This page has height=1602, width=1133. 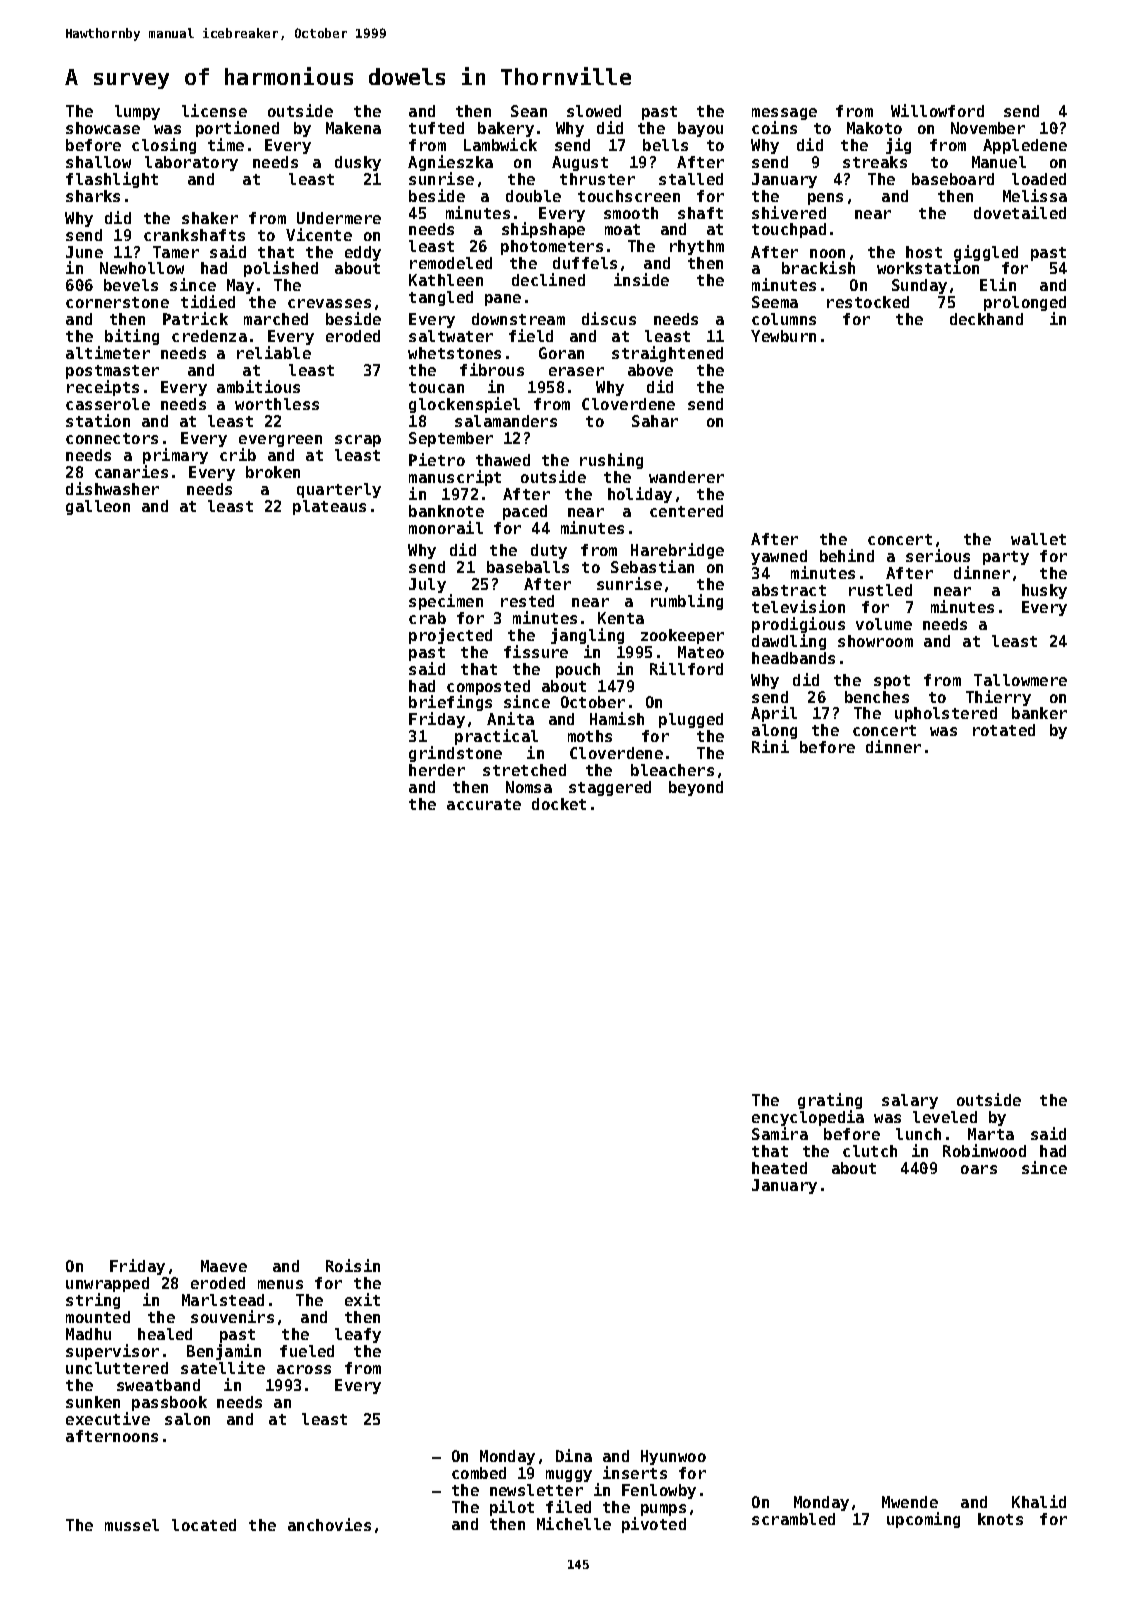 What do you see at coordinates (329, 507) in the page?
I see `plateaus` at bounding box center [329, 507].
